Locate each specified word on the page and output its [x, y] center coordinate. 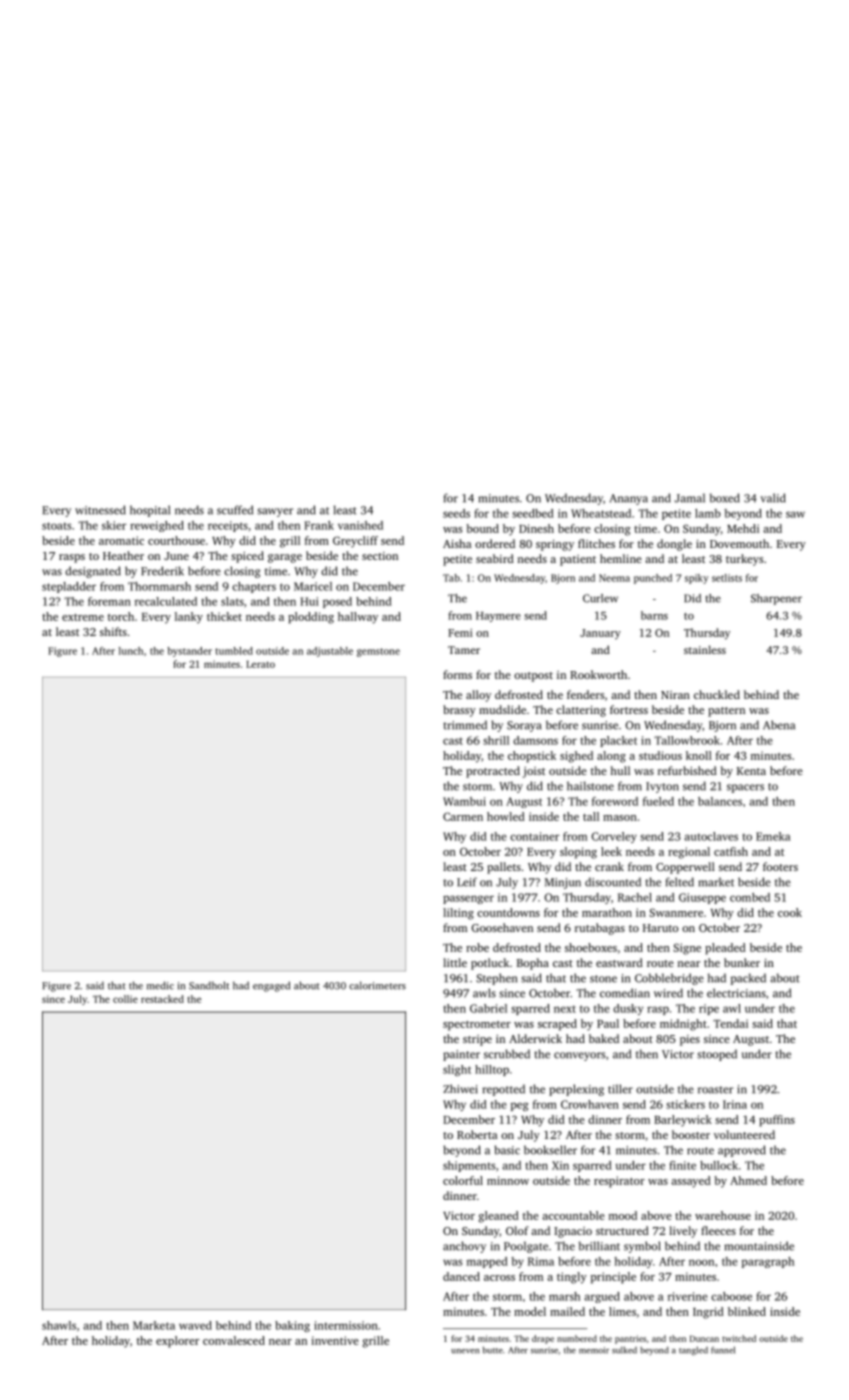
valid [773, 498]
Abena [779, 725]
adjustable [330, 652]
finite [682, 1165]
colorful [463, 1180]
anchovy [464, 1247]
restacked [162, 999]
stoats [56, 526]
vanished [360, 525]
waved [195, 1325]
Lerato [260, 664]
